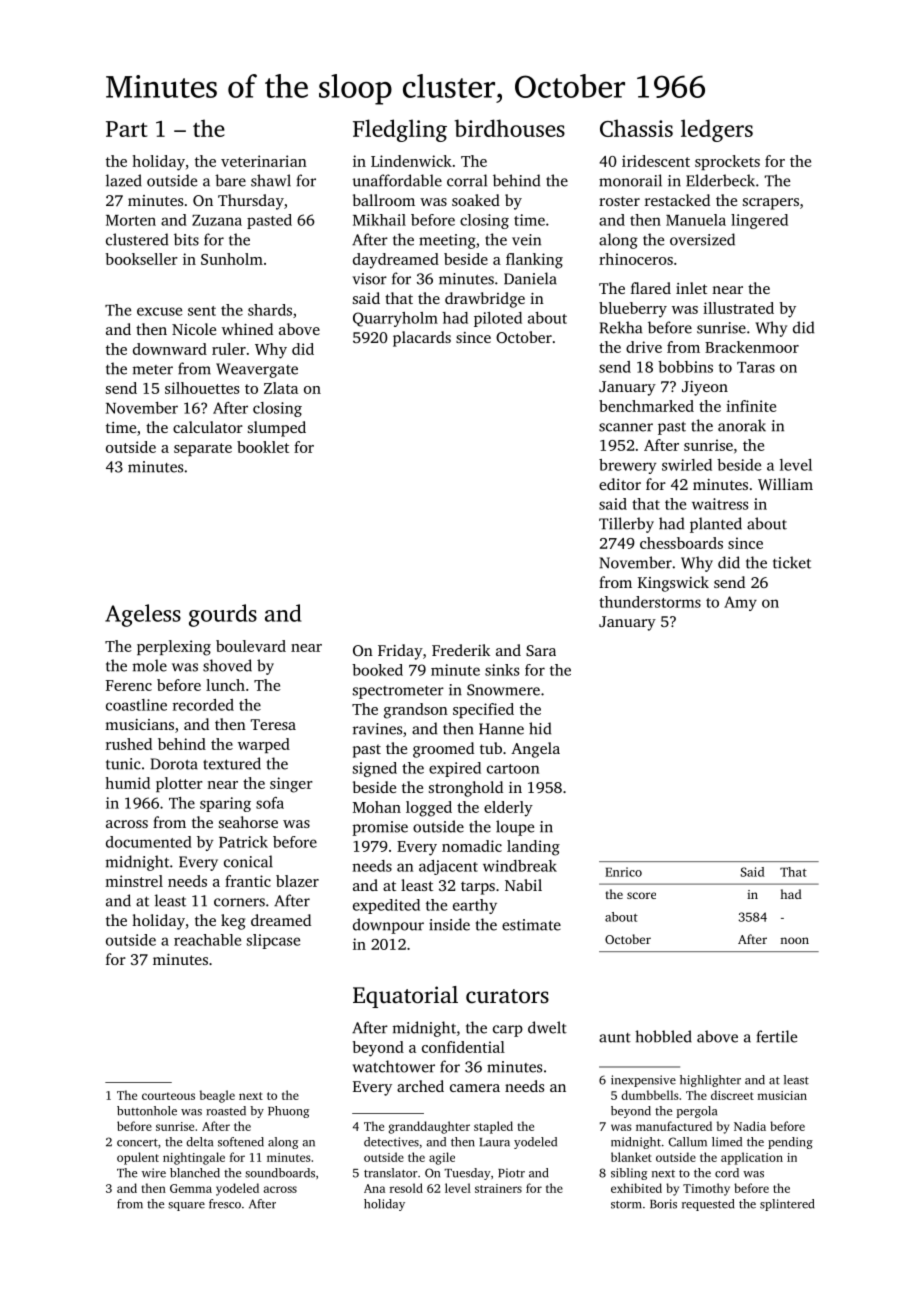  What do you see at coordinates (186, 1206) in the screenshot?
I see `square` at bounding box center [186, 1206].
